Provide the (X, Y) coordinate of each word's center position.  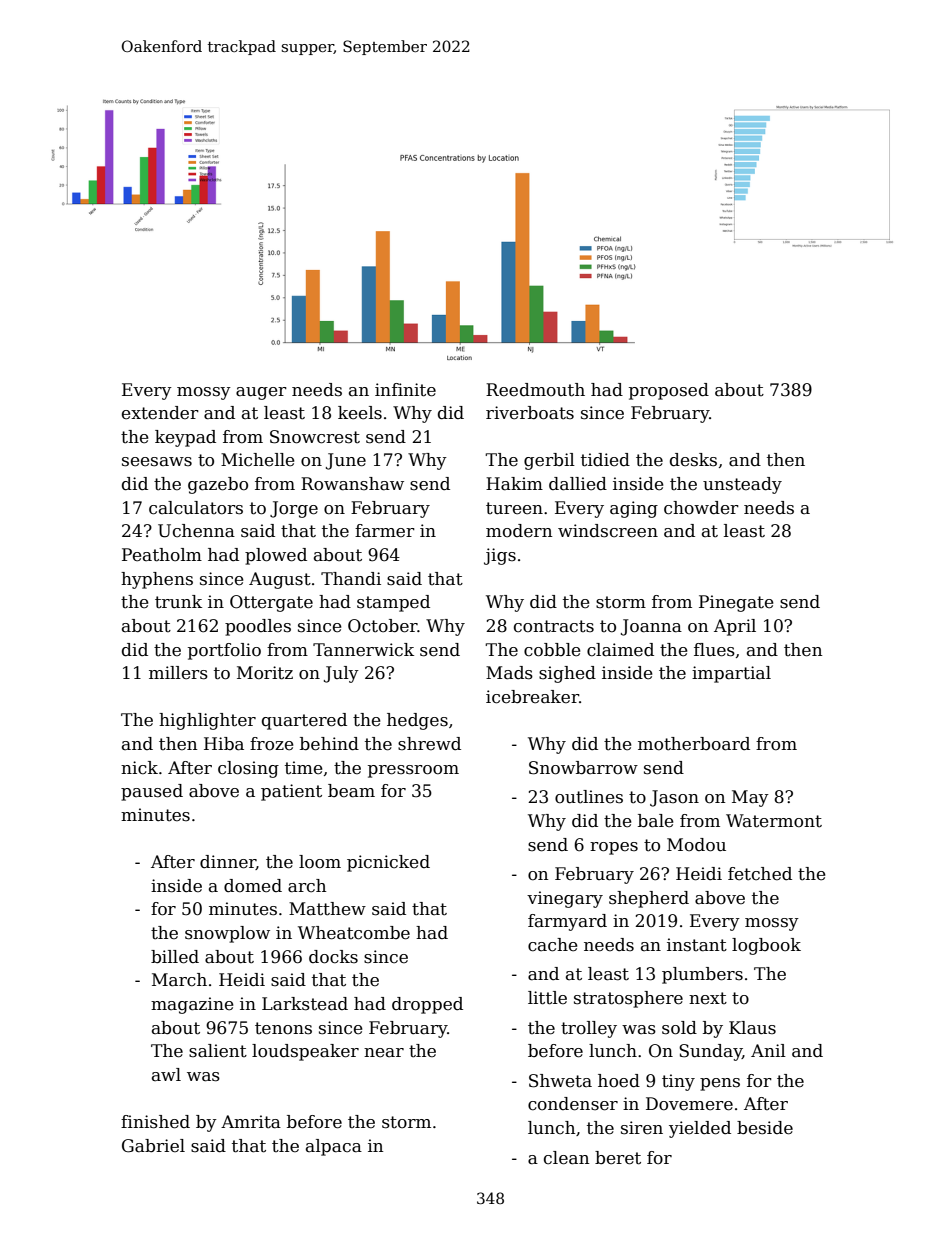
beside (765, 1128)
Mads (509, 673)
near (384, 1053)
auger (261, 393)
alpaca (334, 1147)
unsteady (742, 485)
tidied (605, 460)
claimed (620, 650)
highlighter (207, 721)
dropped (427, 1005)
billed (175, 957)
